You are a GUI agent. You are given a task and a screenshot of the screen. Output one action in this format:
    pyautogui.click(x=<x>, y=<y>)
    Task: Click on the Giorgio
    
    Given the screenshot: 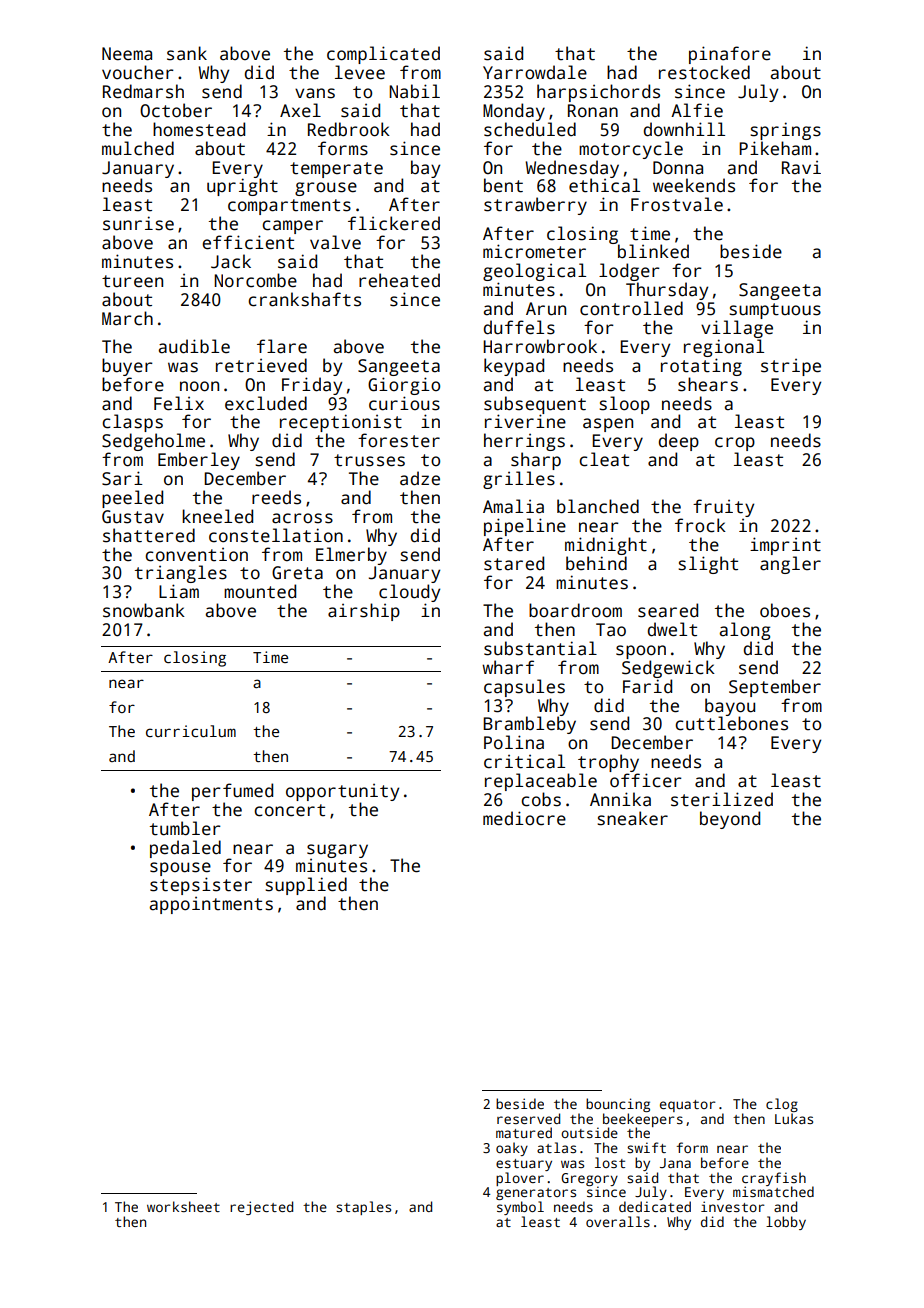 What is the action you would take?
    pyautogui.click(x=404, y=386)
